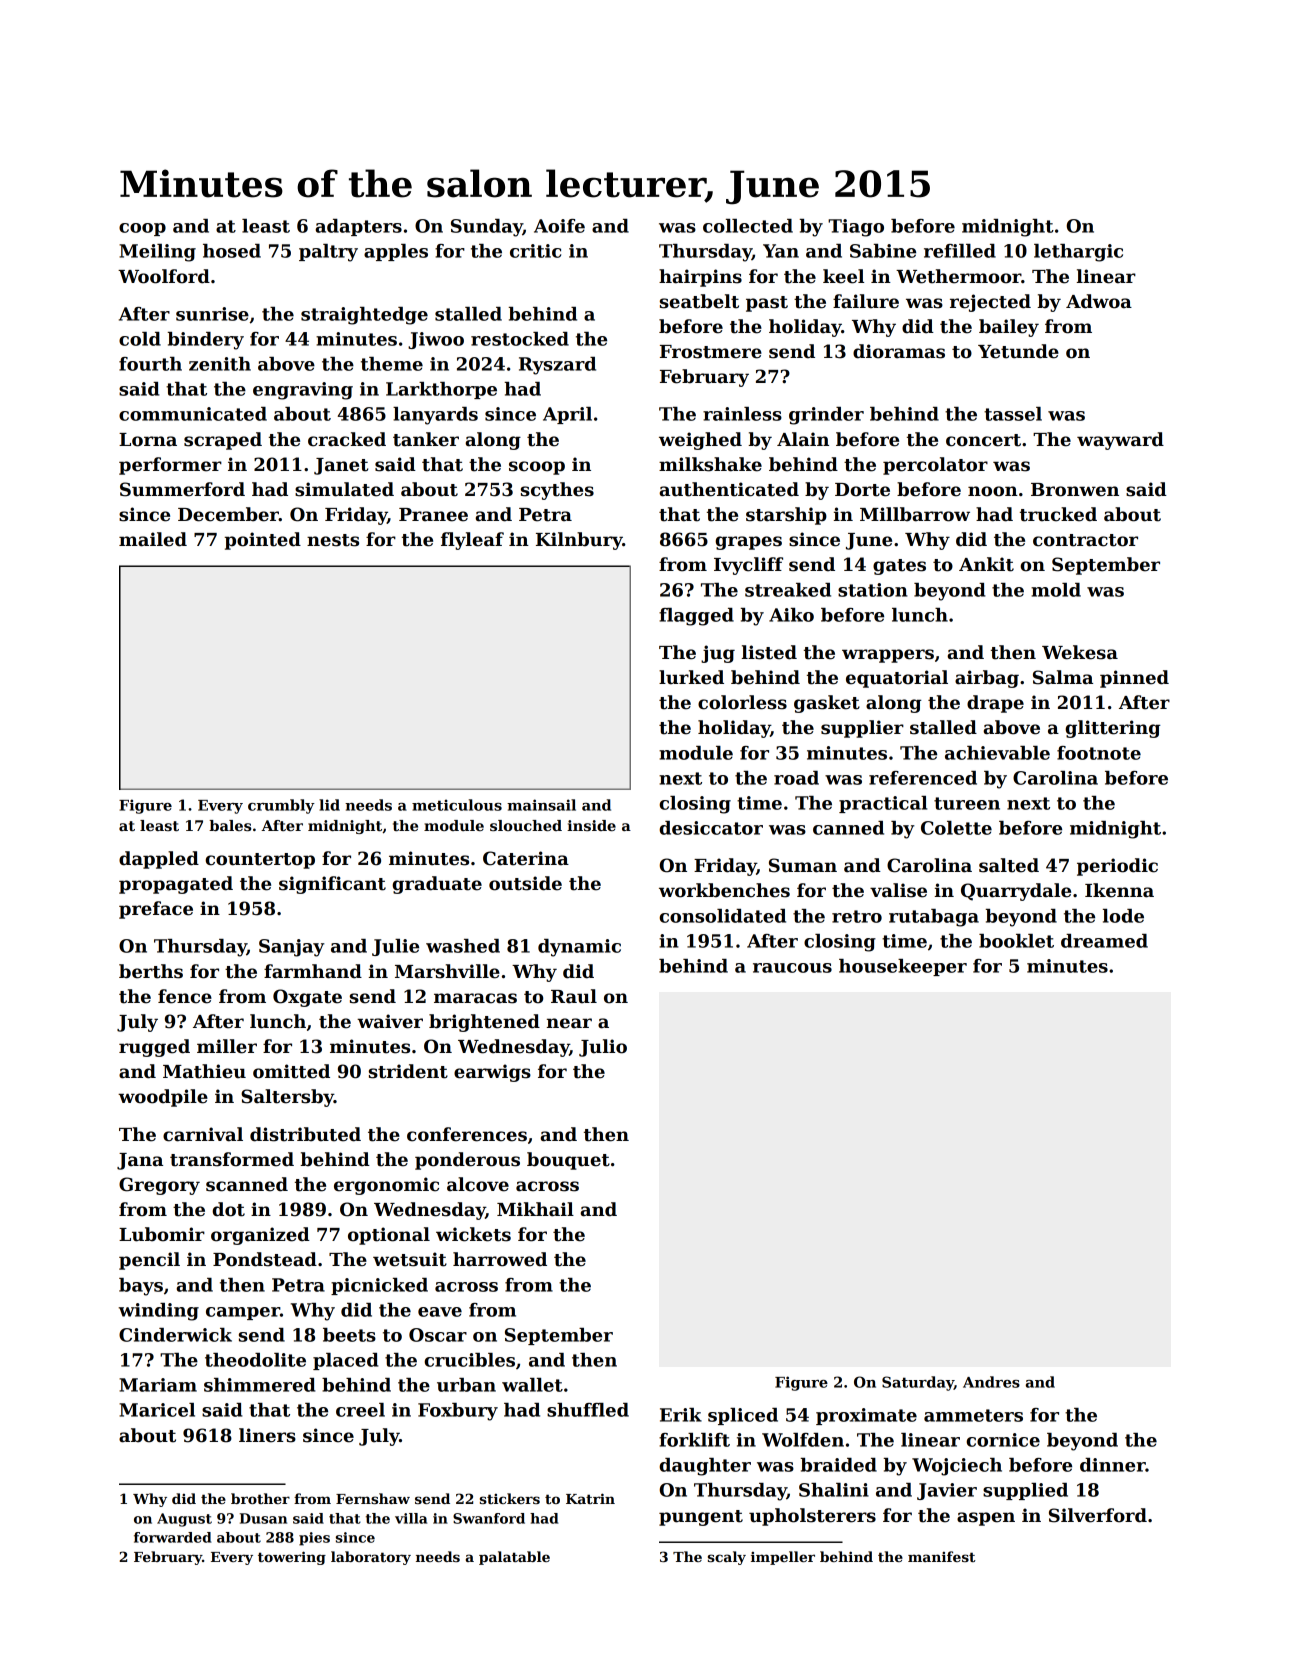 The image size is (1290, 1669). Describe the element at coordinates (164, 276) in the screenshot. I see `Woolford` at that location.
